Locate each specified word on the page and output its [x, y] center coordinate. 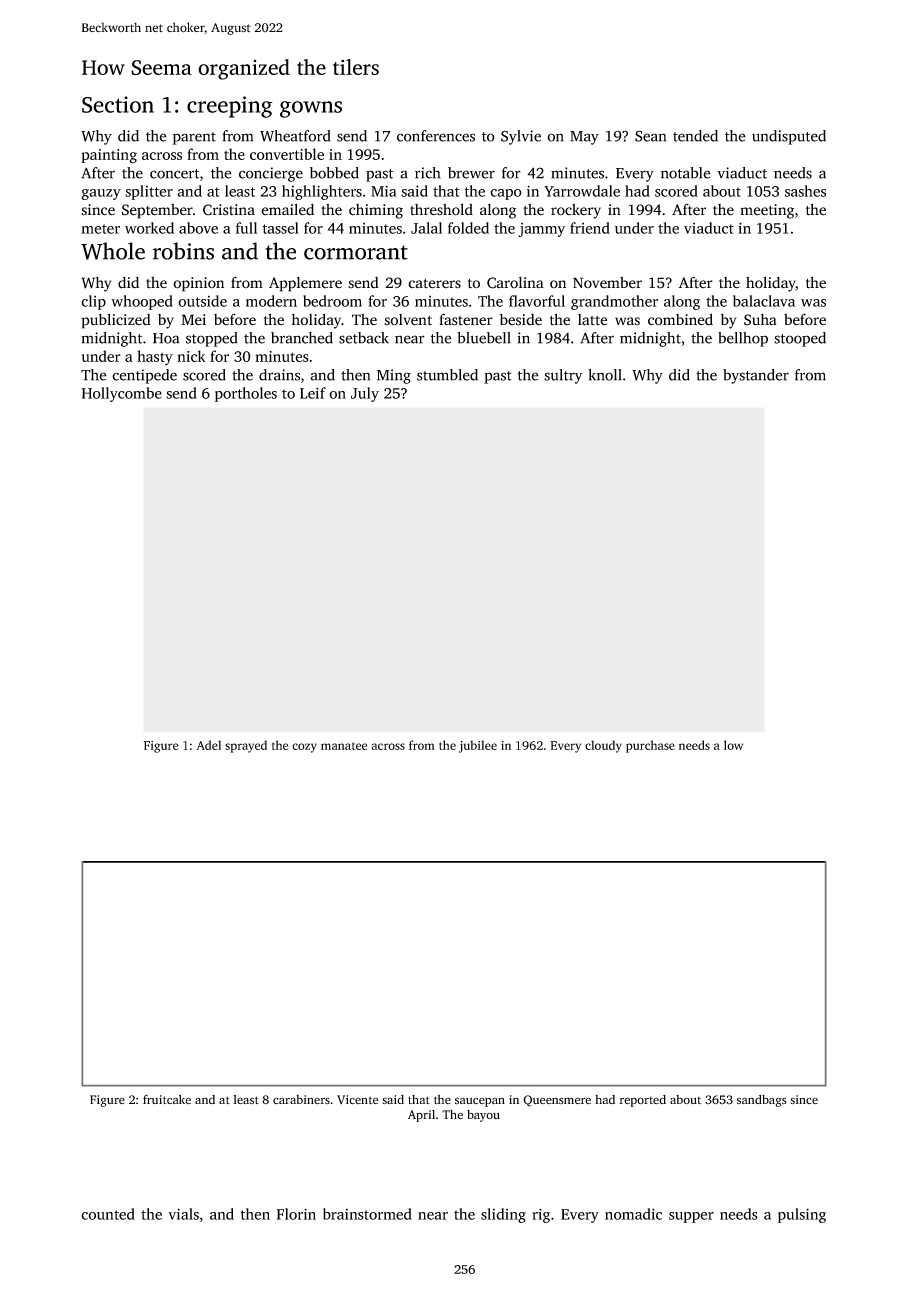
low [733, 745]
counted [108, 1214]
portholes [246, 394]
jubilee [478, 746]
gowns [311, 109]
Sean [650, 136]
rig [541, 1215]
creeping [230, 107]
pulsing [802, 1215]
